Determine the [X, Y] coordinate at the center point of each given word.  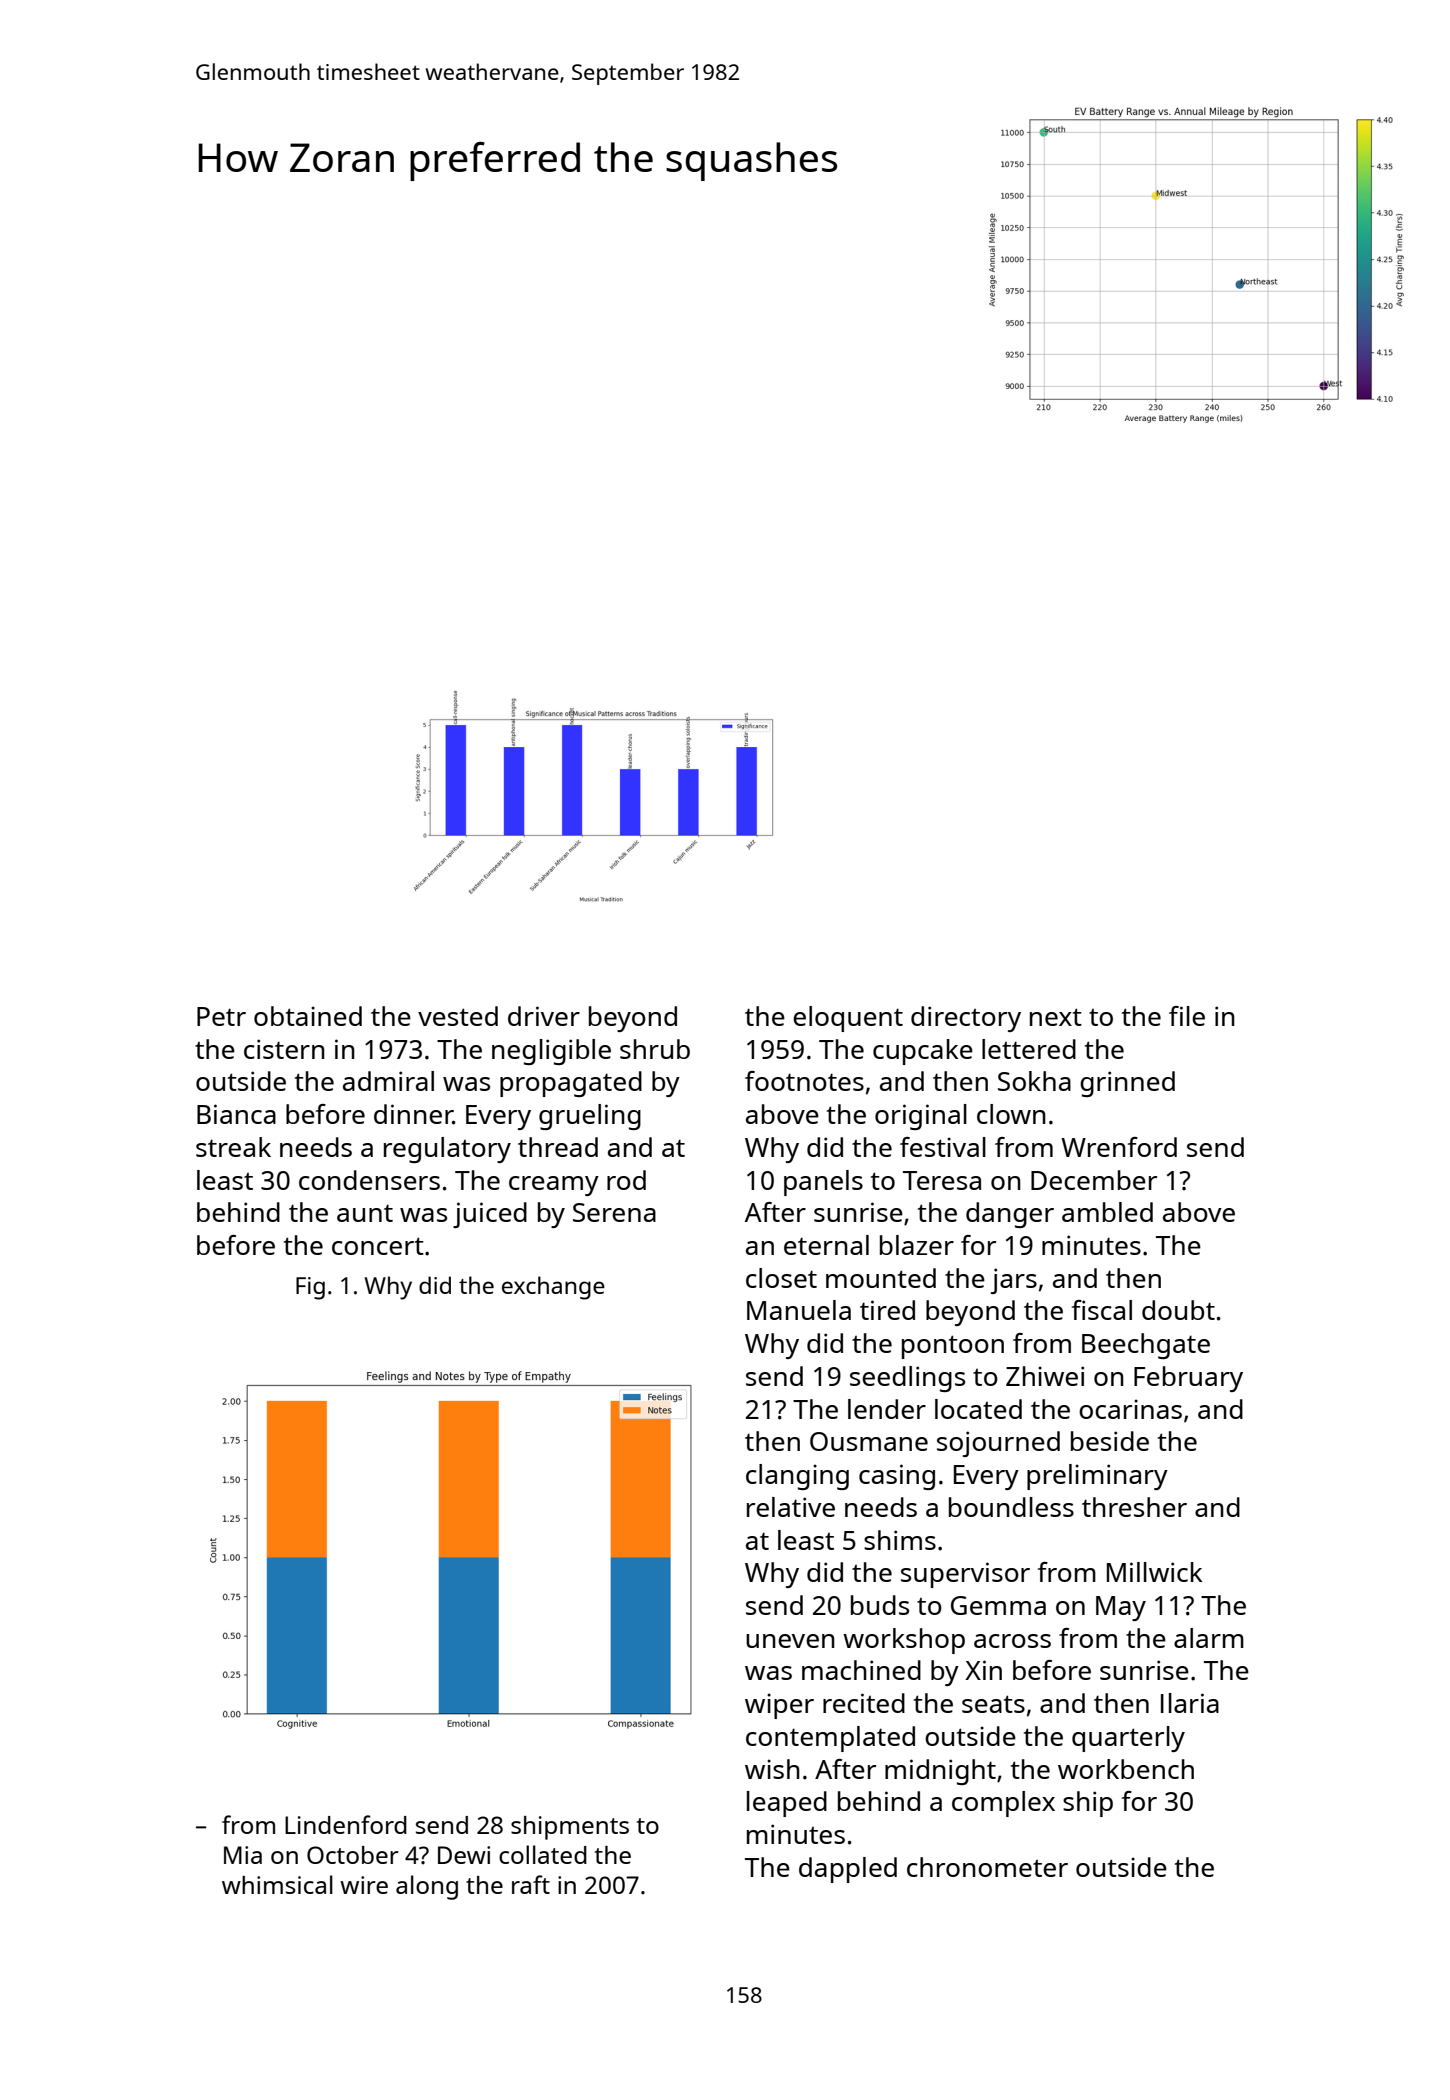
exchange [553, 1288]
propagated [571, 1084]
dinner [413, 1114]
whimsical [277, 1884]
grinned [1127, 1084]
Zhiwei [1045, 1376]
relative [791, 1507]
